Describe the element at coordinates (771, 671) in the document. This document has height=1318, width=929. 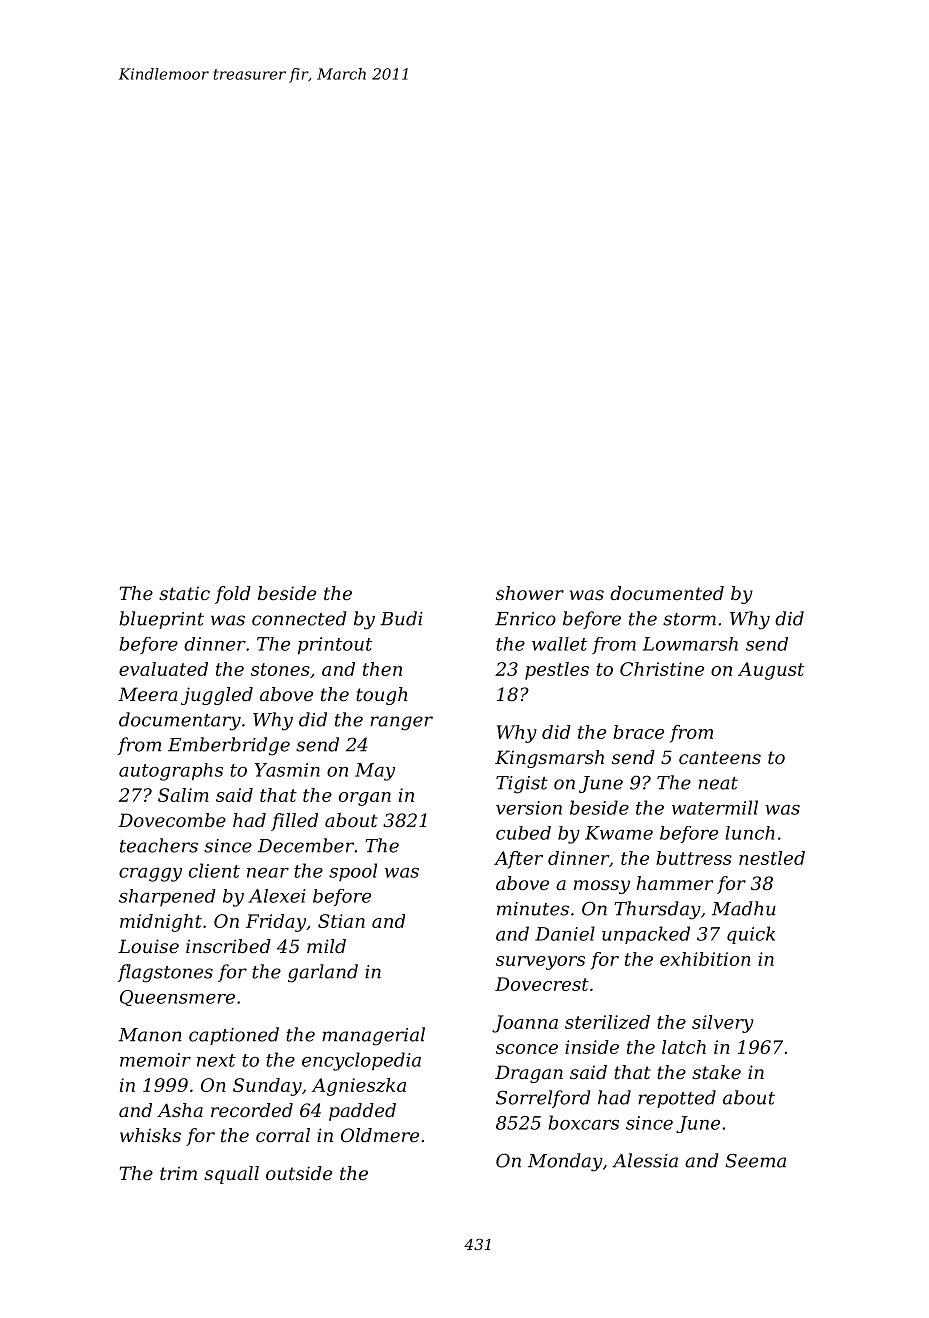
I see `August` at that location.
